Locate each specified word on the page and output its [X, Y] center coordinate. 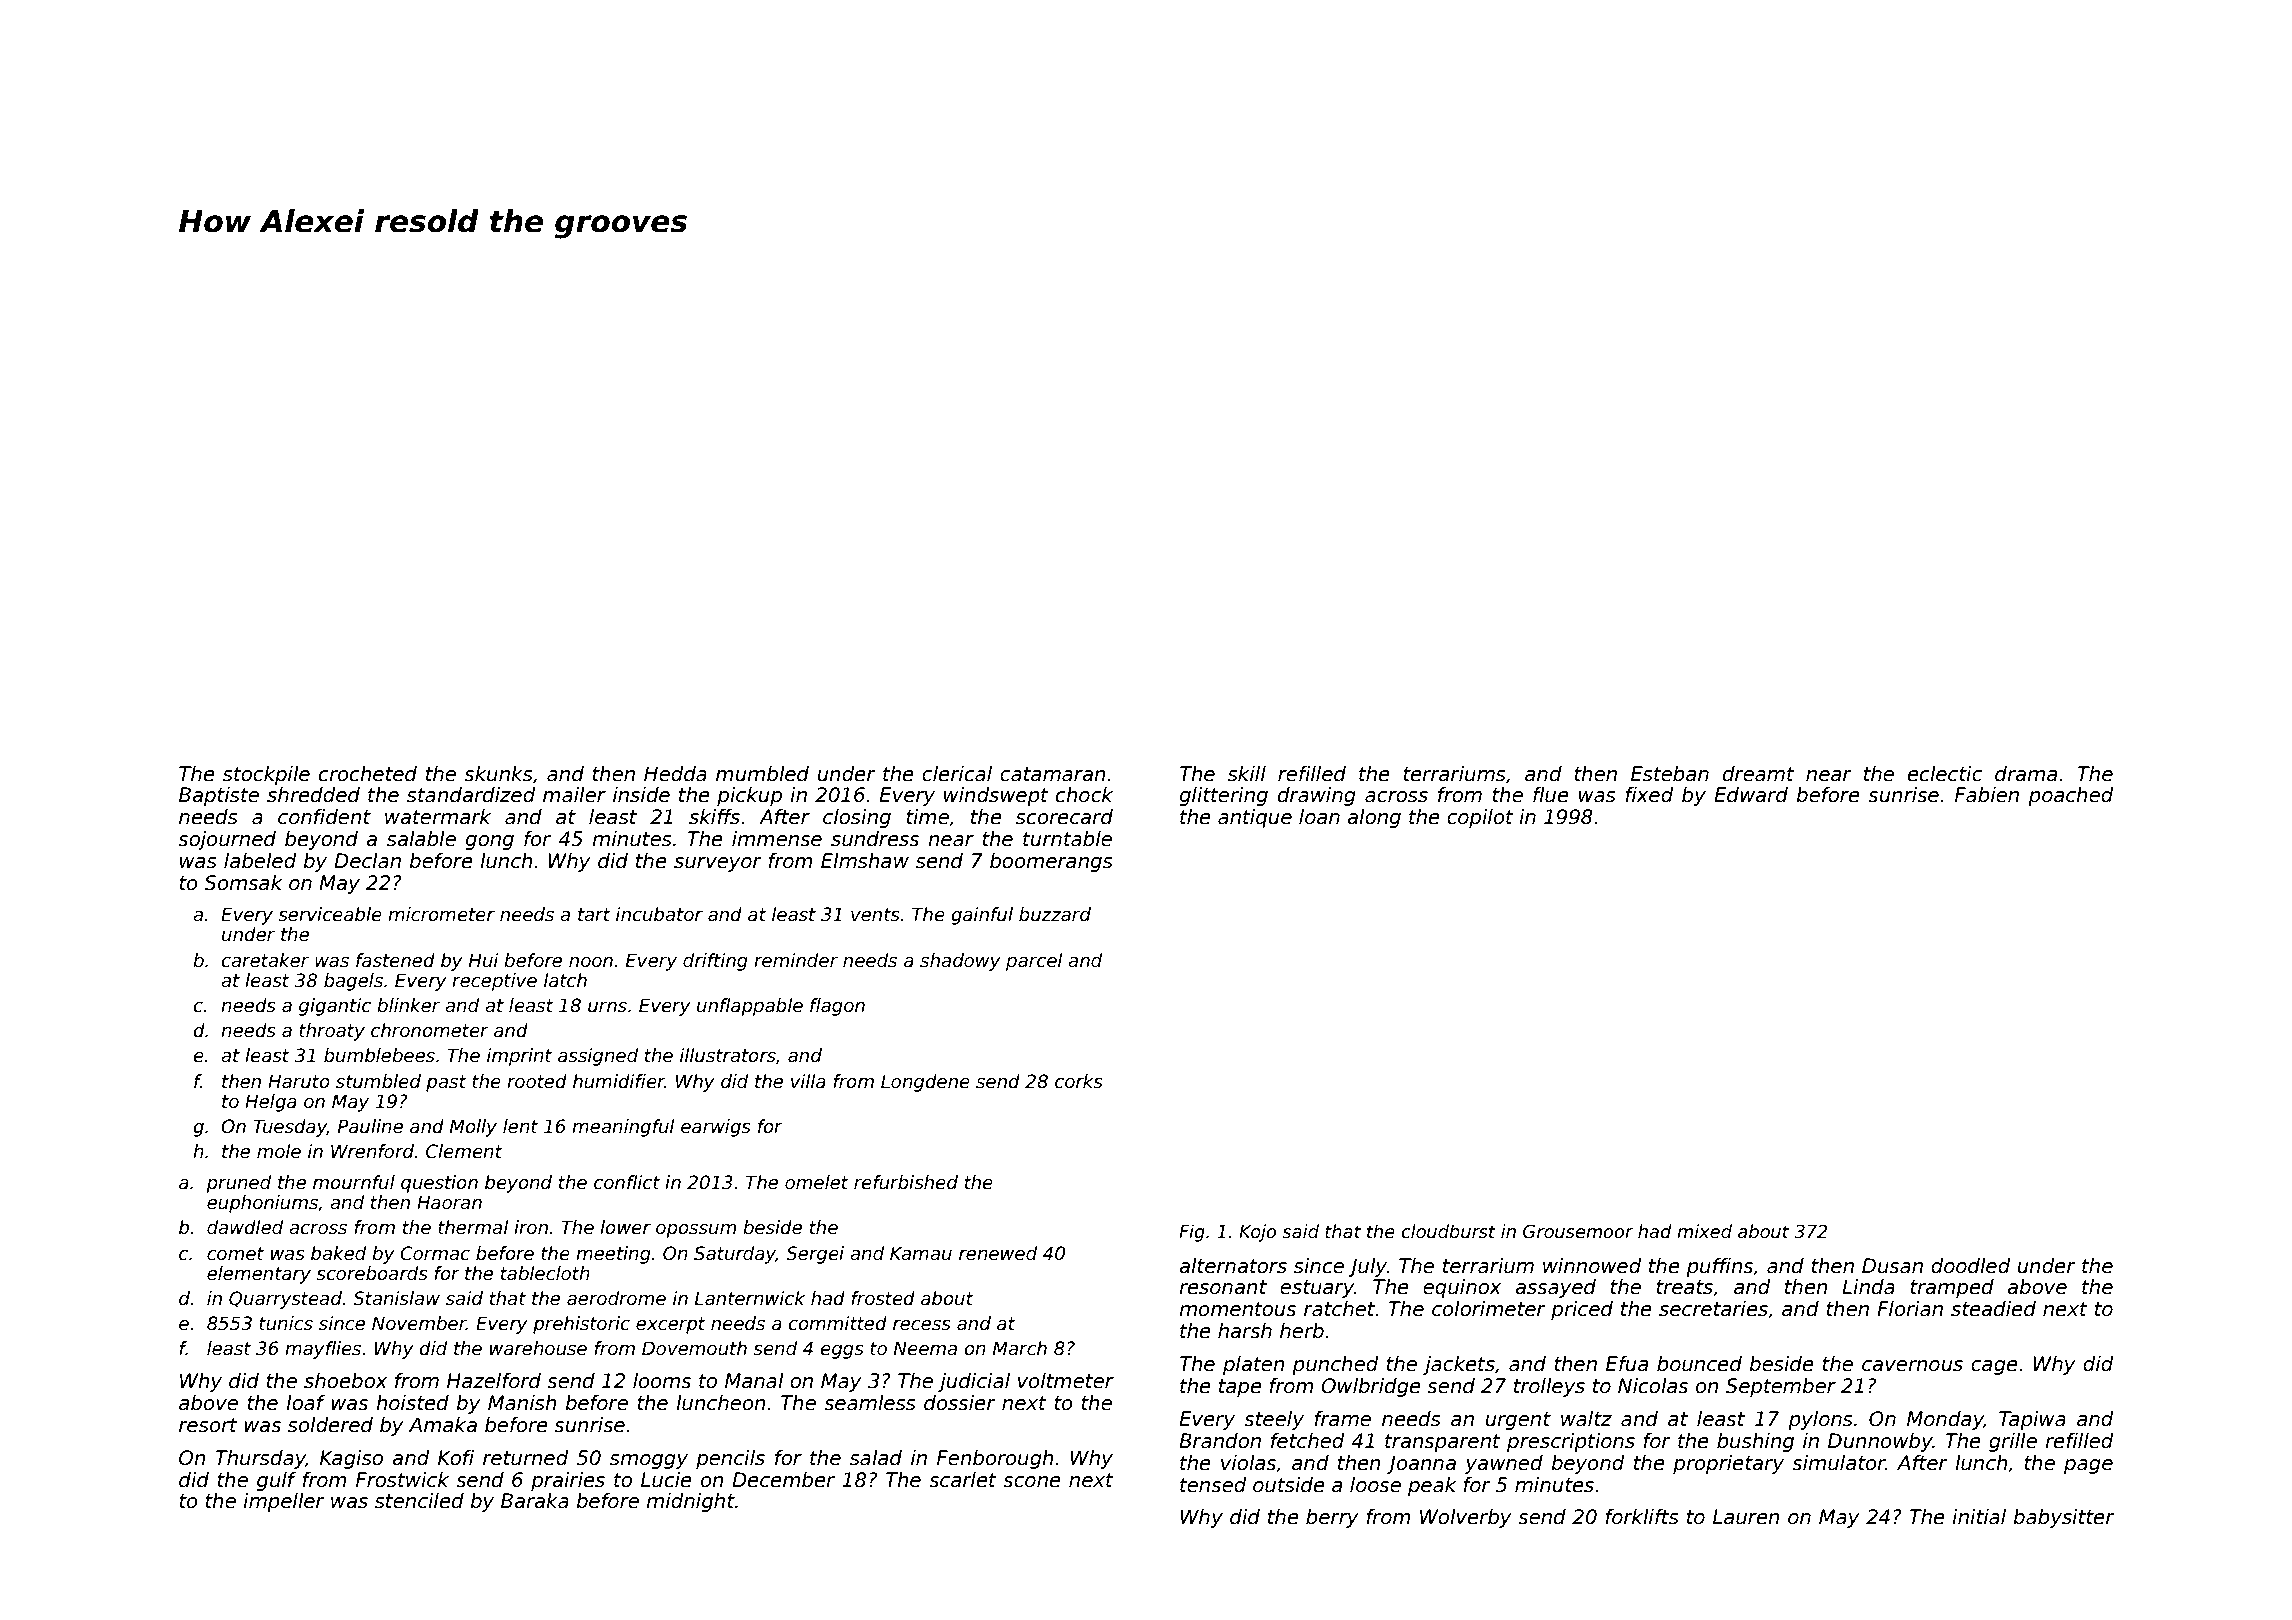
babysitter [2064, 1518]
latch [565, 980]
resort [208, 1425]
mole [279, 1151]
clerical [957, 774]
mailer [574, 795]
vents [875, 915]
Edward [1751, 795]
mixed [1704, 1231]
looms [662, 1381]
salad [876, 1458]
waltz [1586, 1419]
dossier [960, 1403]
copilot [1480, 818]
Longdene [925, 1083]
